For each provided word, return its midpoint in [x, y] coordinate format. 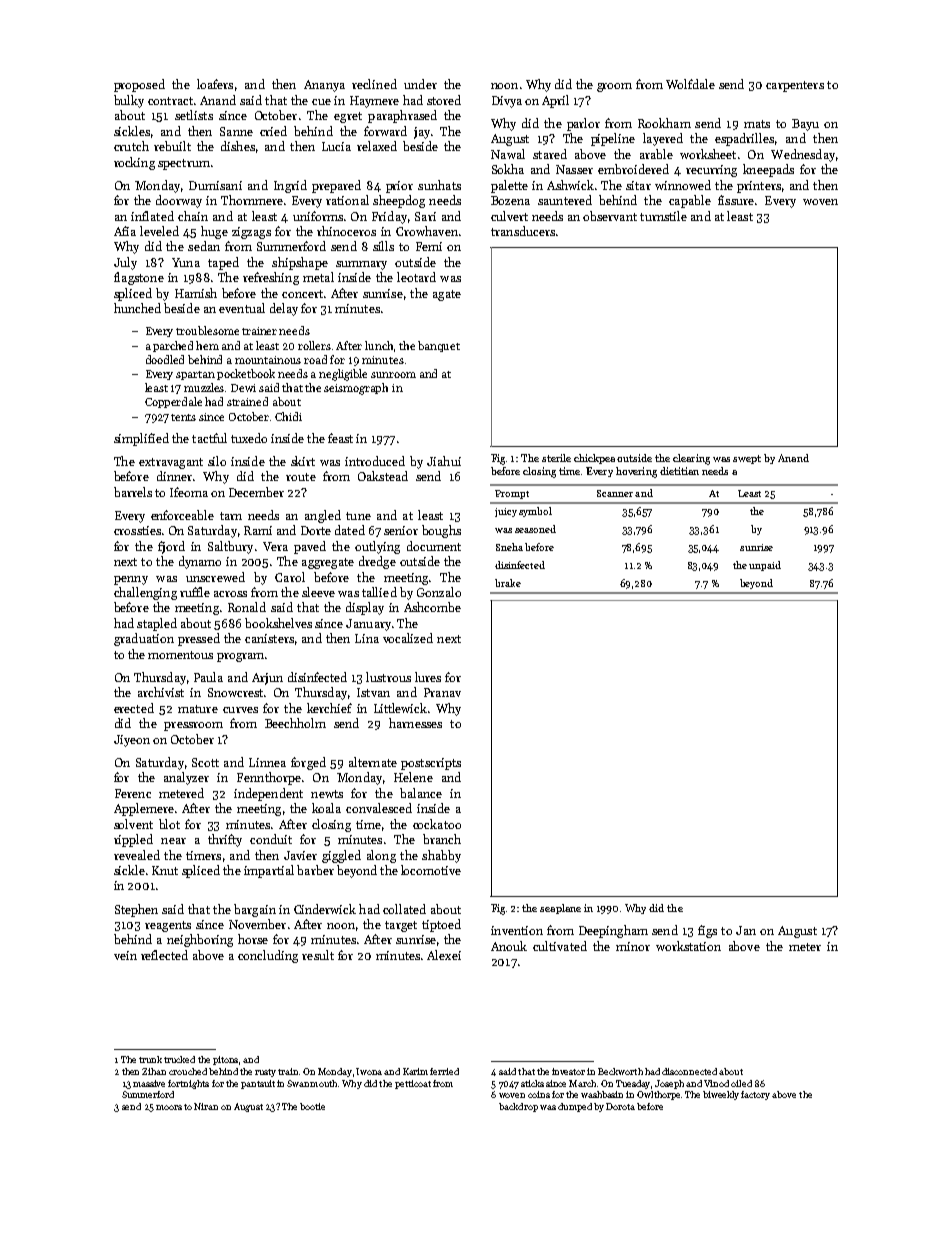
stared [550, 154]
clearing [691, 459]
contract [170, 101]
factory [755, 1095]
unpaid [765, 566]
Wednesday [803, 155]
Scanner [615, 493]
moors [169, 1107]
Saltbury [230, 547]
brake [508, 583]
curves [240, 710]
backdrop [518, 1107]
